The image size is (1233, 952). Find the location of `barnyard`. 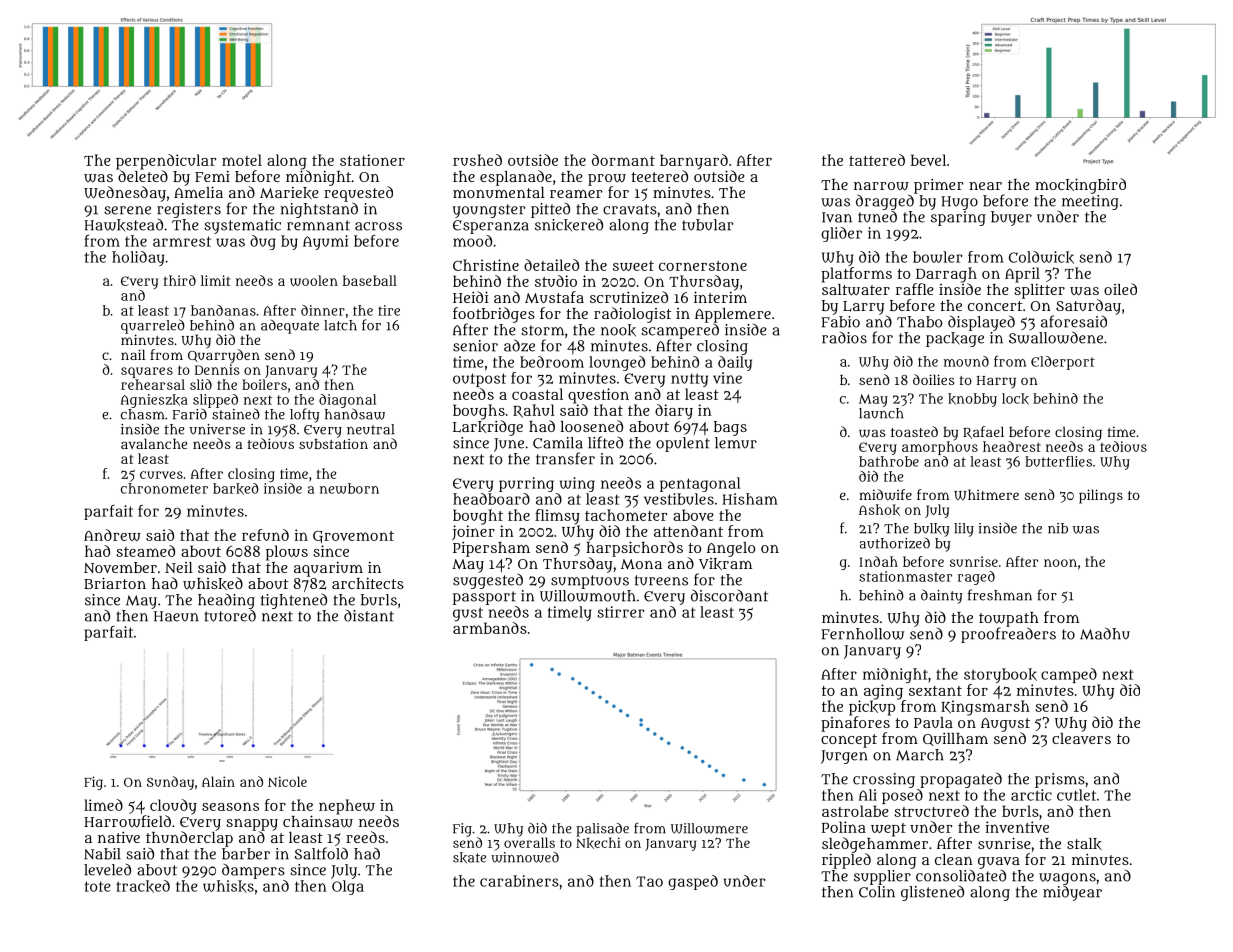

barnyard is located at coordinates (694, 162).
